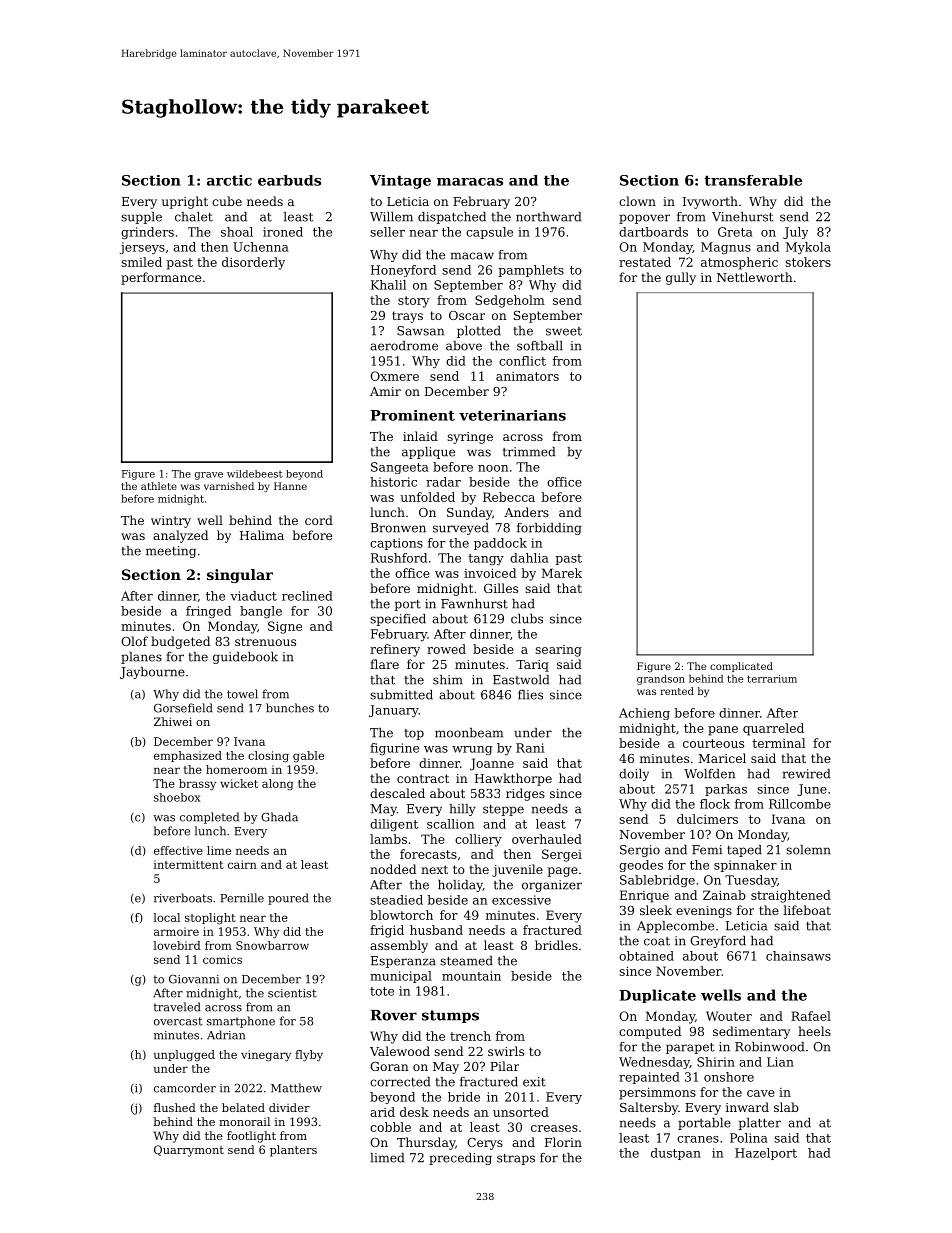  What do you see at coordinates (529, 452) in the screenshot?
I see `trimmed` at bounding box center [529, 452].
